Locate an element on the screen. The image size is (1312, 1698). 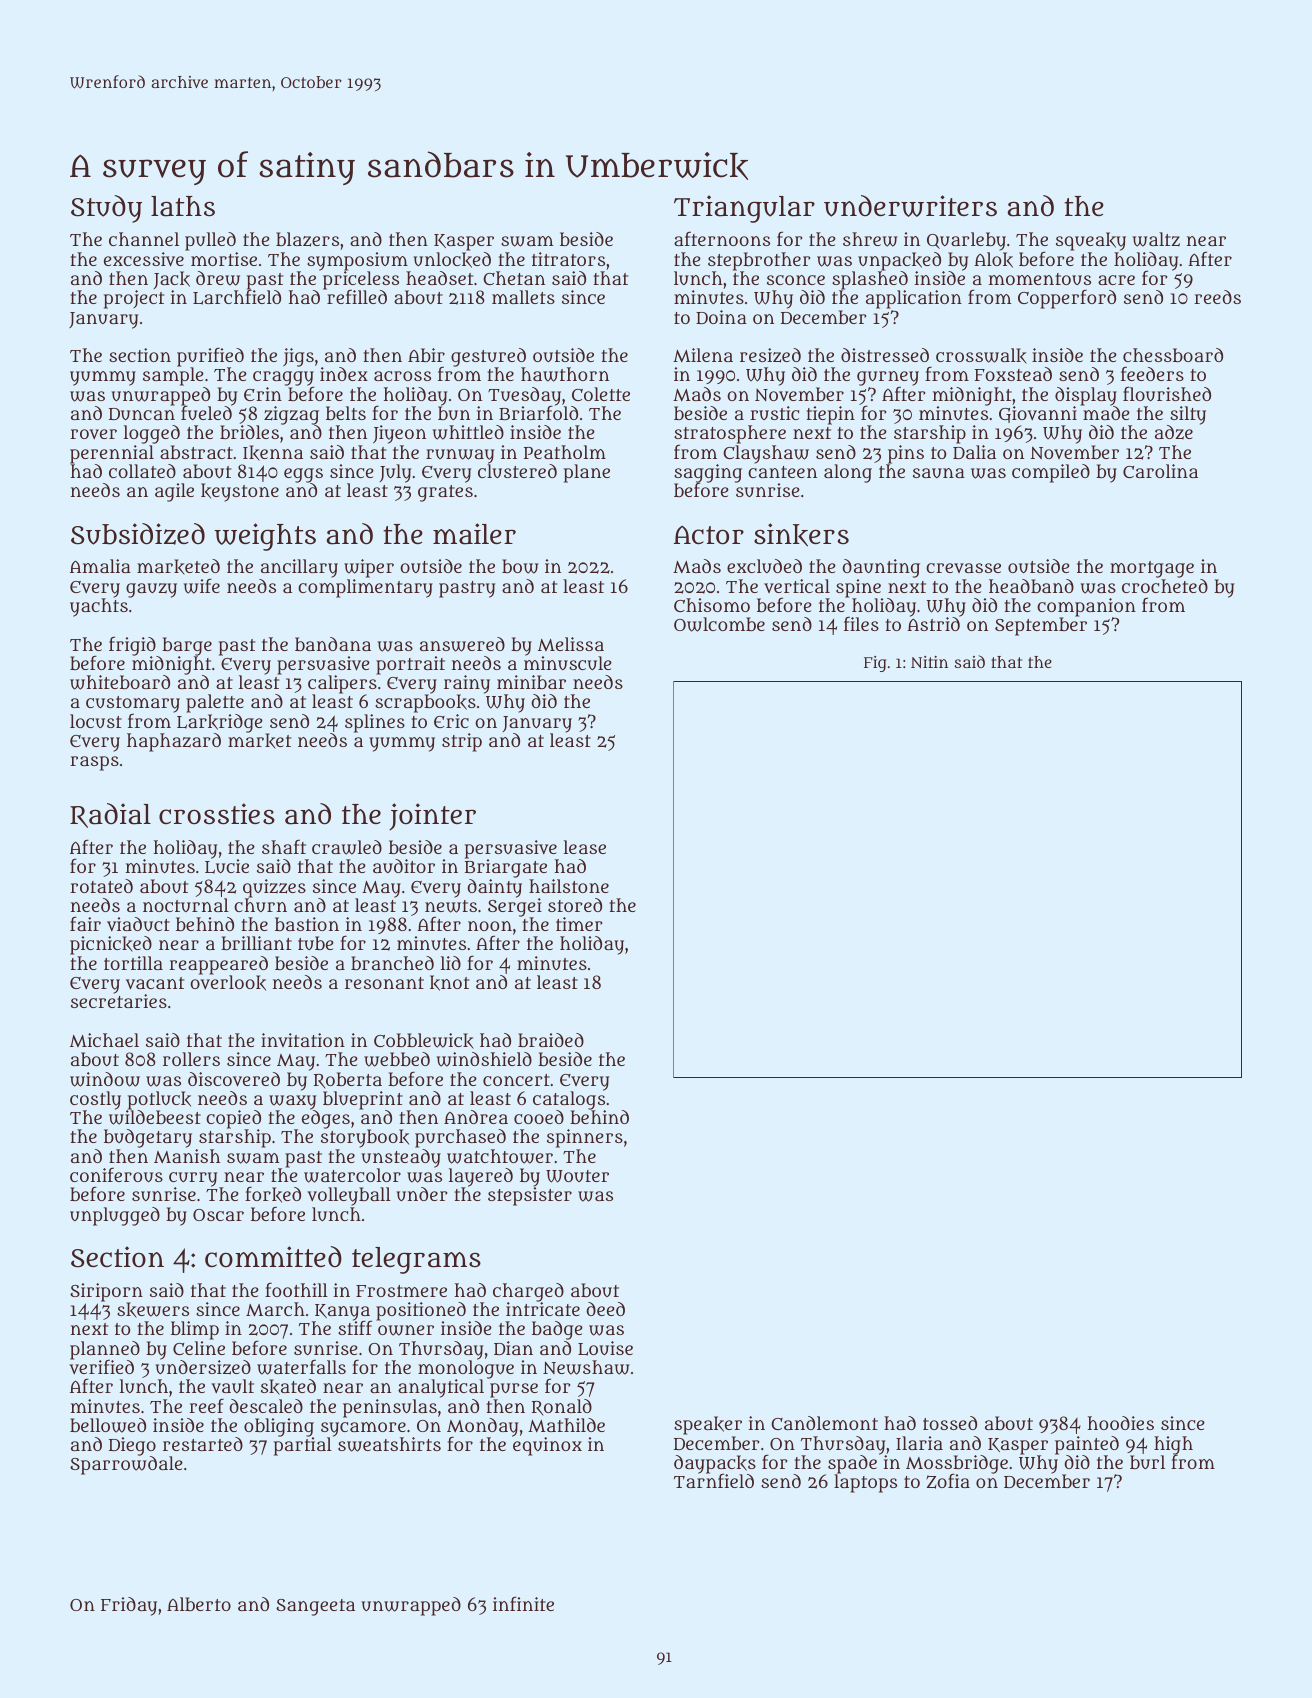
deed is located at coordinates (605, 1309).
